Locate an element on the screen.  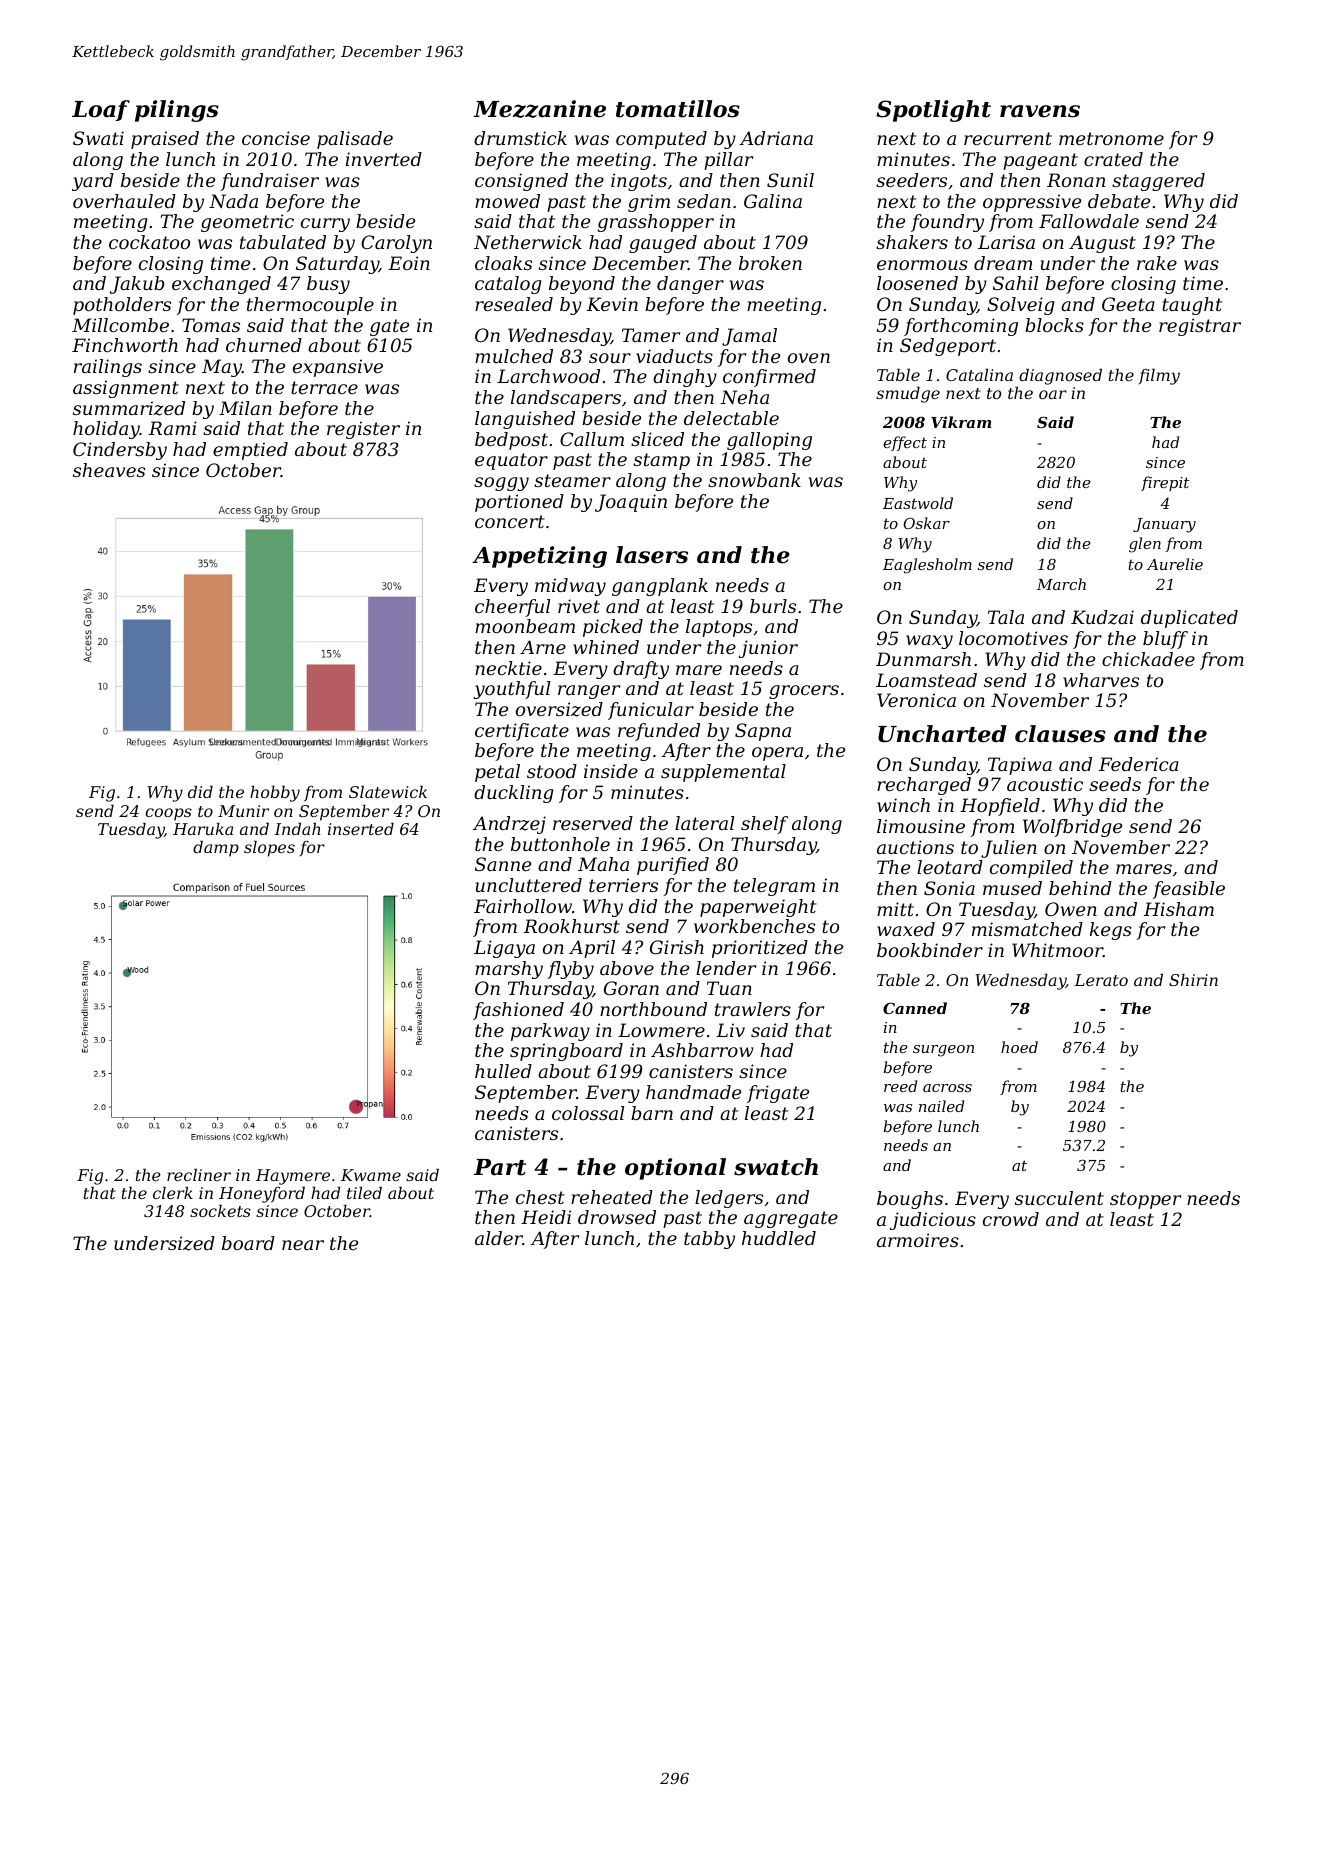
taught is located at coordinates (1192, 306).
